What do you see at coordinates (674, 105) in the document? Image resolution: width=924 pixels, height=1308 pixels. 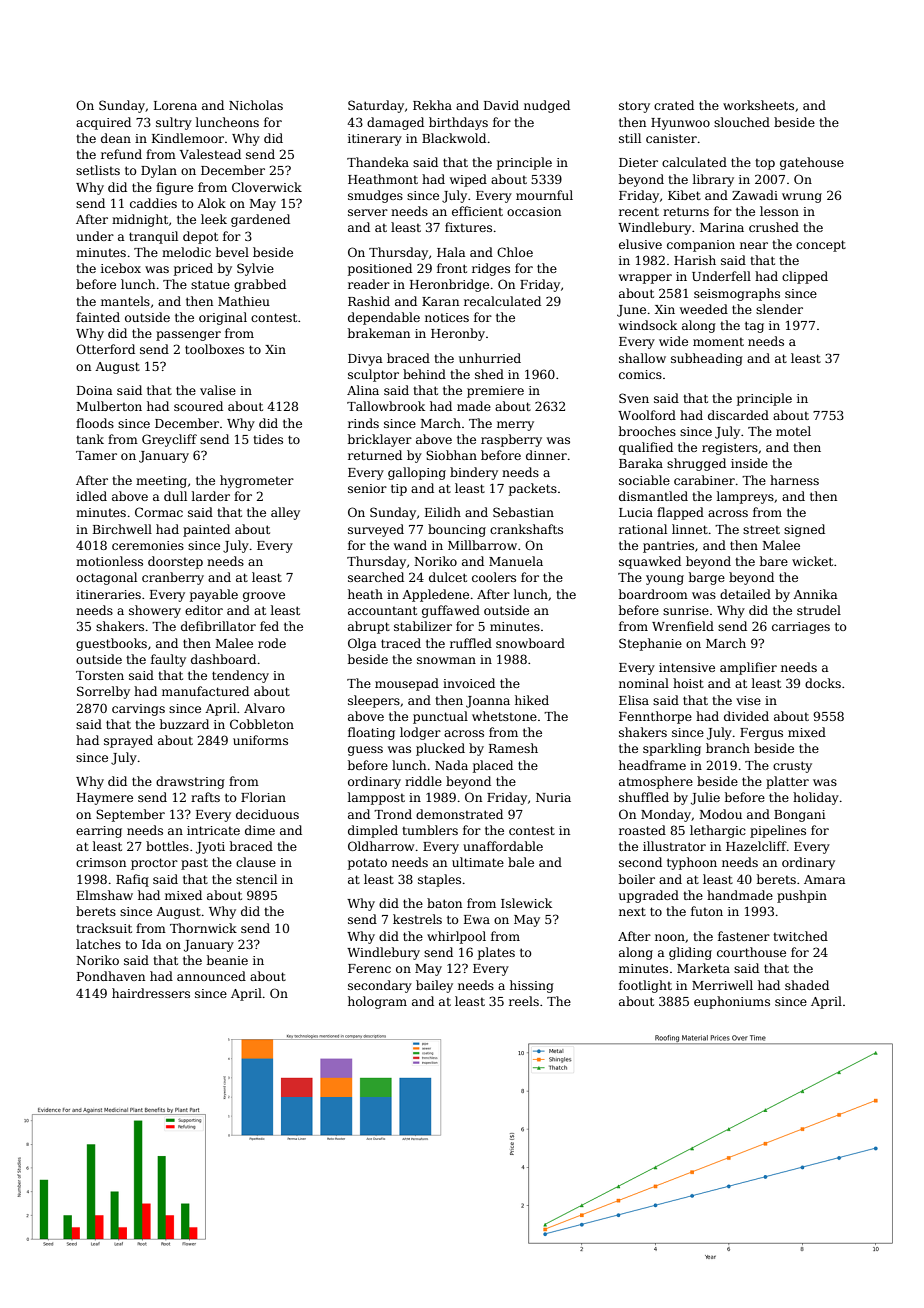 I see `crated` at bounding box center [674, 105].
